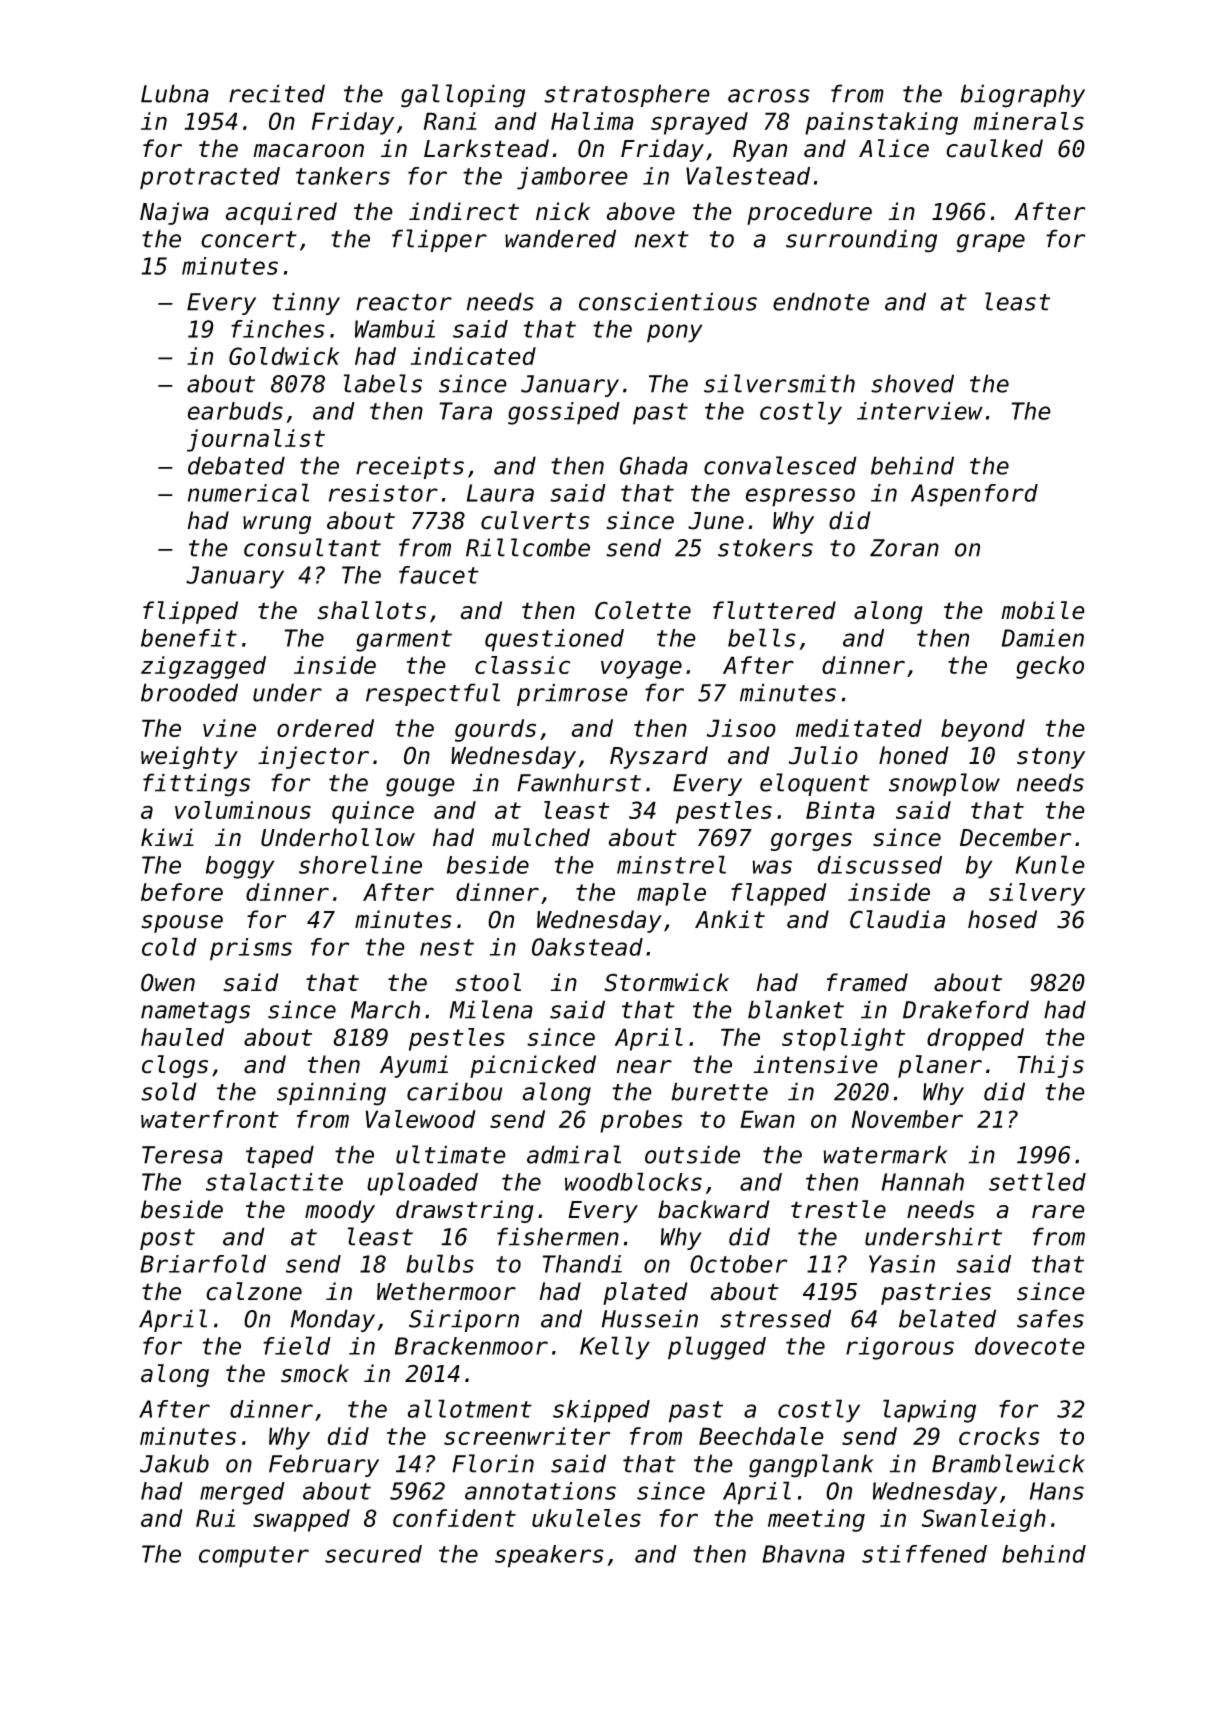  I want to click on post, so click(167, 1239).
